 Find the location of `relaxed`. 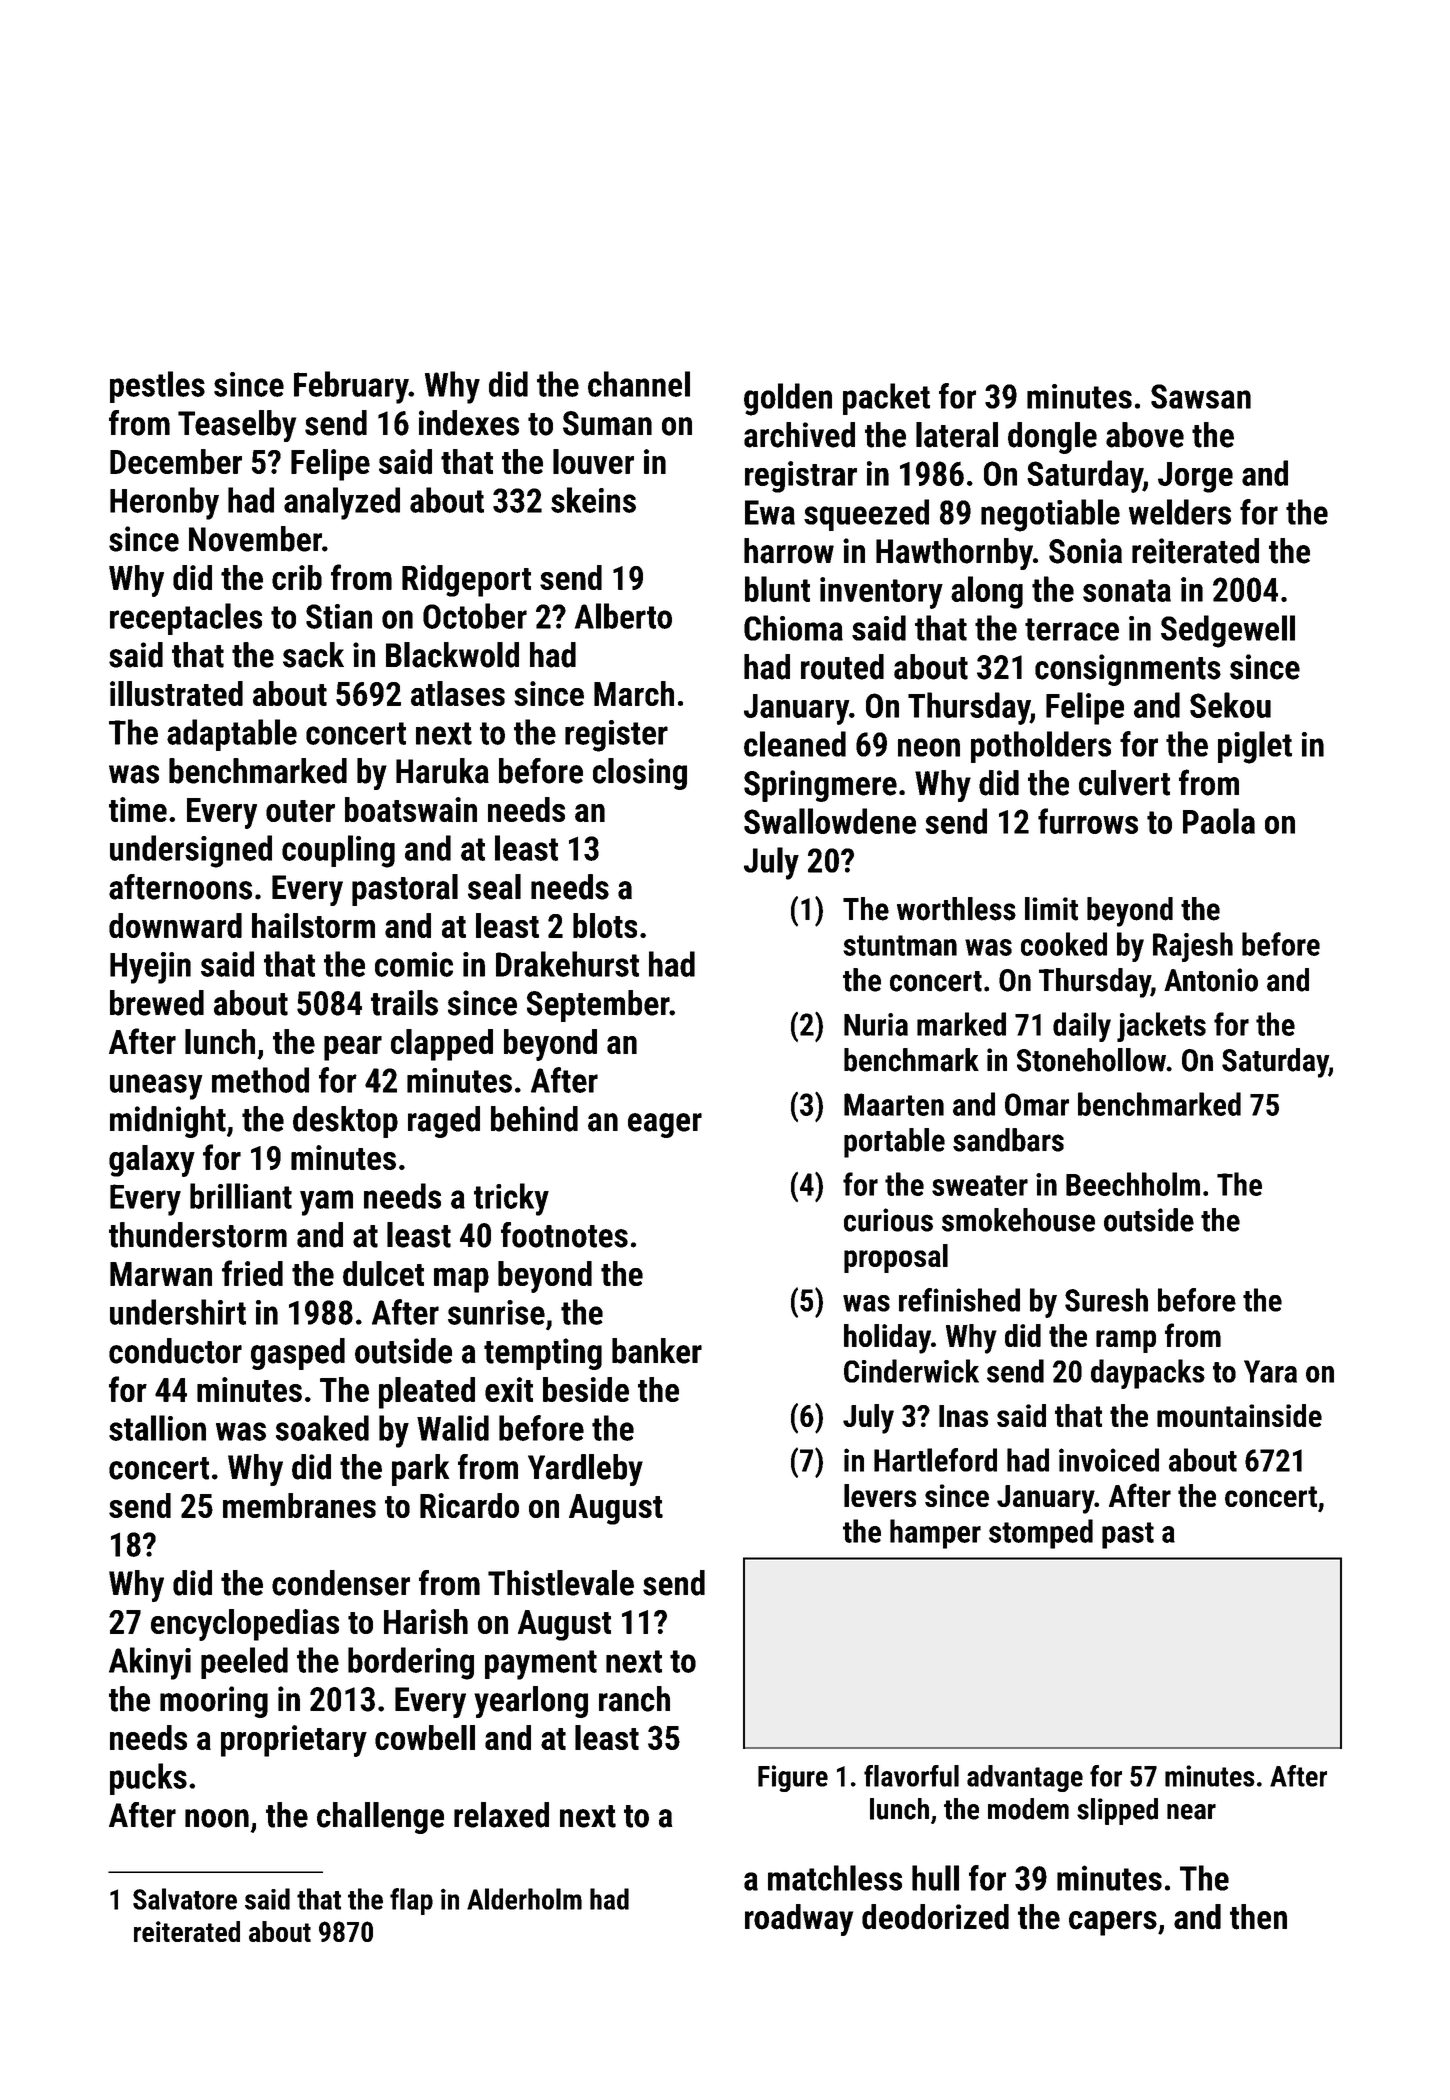

relaxed is located at coordinates (501, 1815).
